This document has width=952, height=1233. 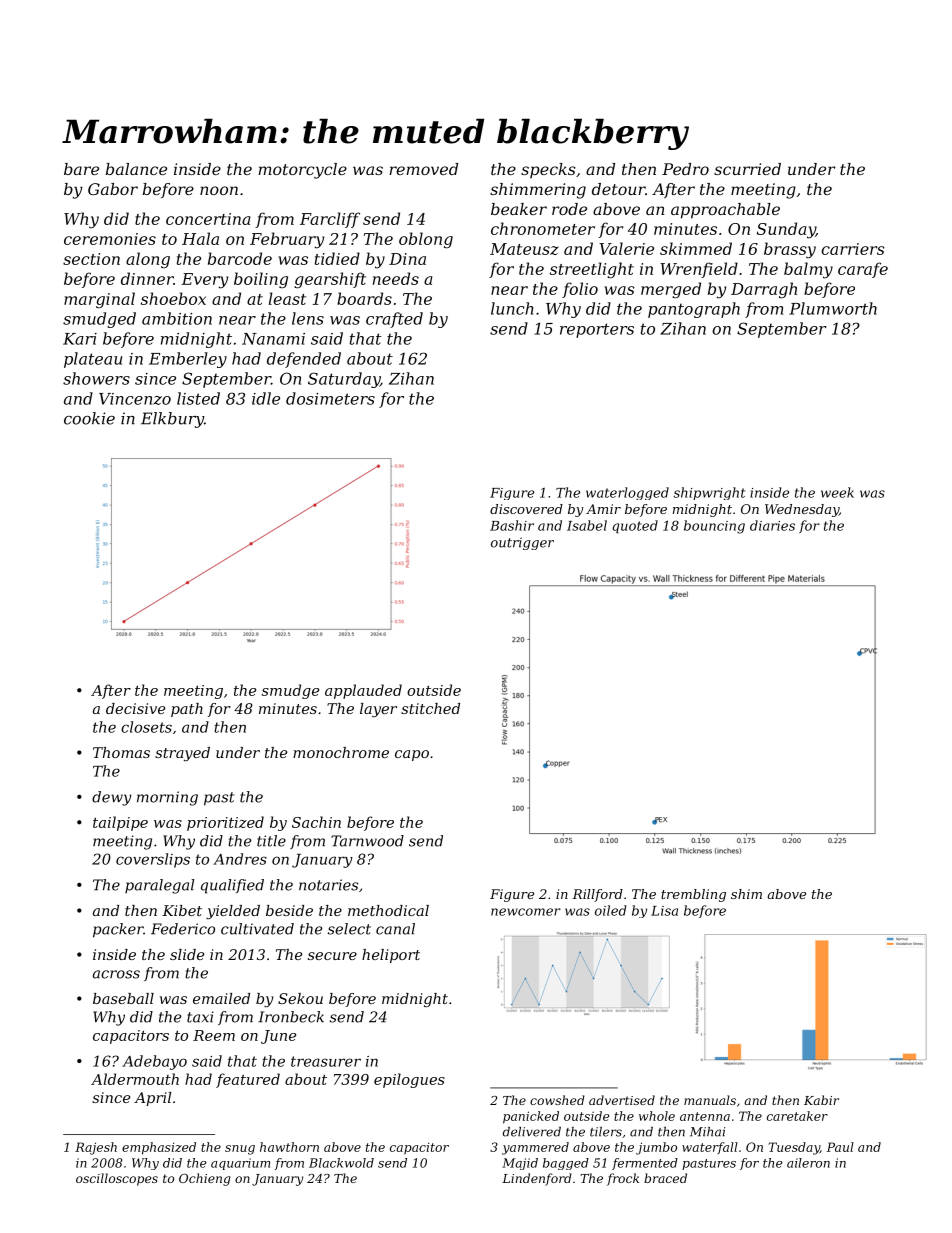 What do you see at coordinates (772, 525) in the document?
I see `diaries` at bounding box center [772, 525].
